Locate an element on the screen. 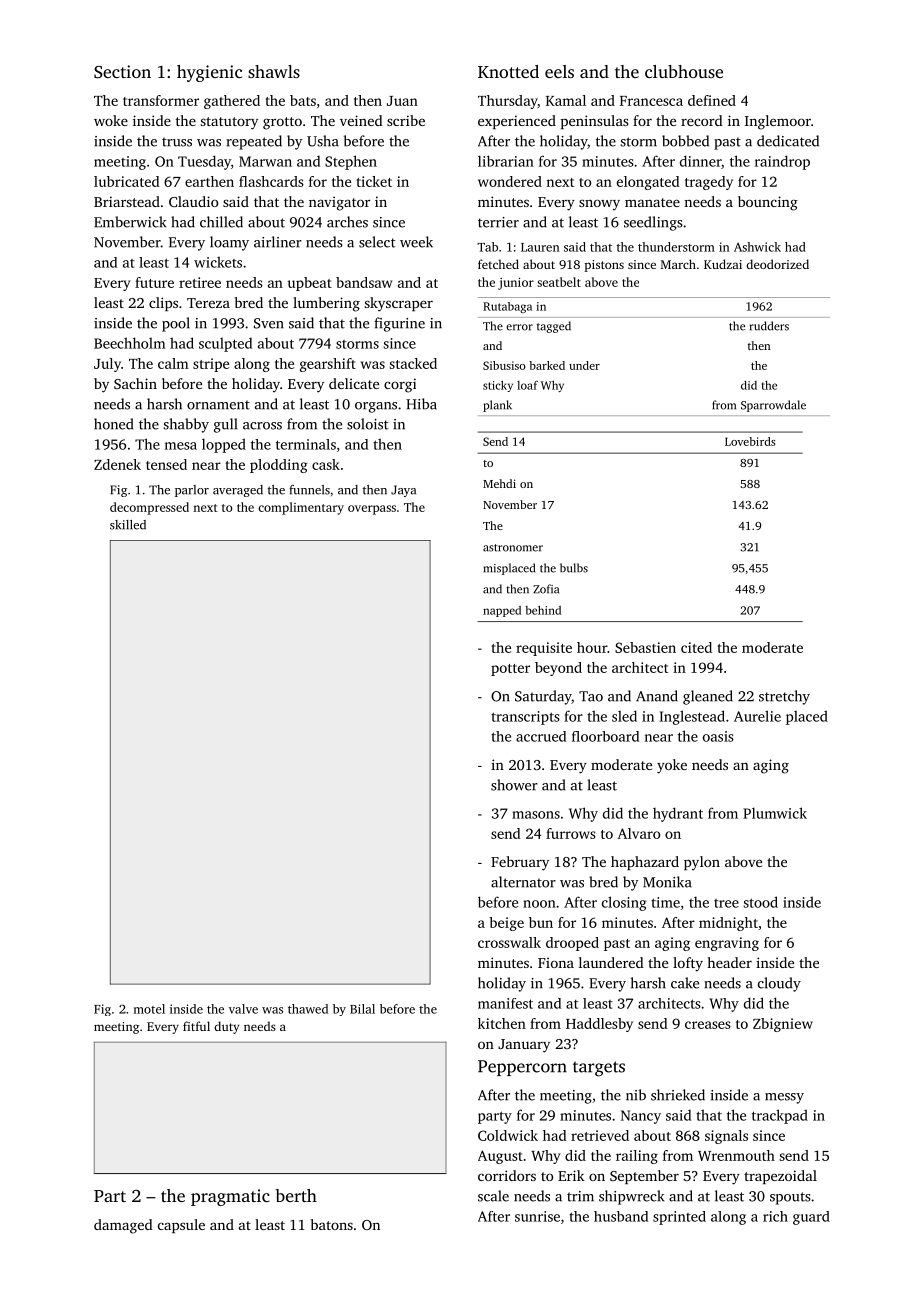 This screenshot has height=1308, width=924. napped is located at coordinates (502, 611).
